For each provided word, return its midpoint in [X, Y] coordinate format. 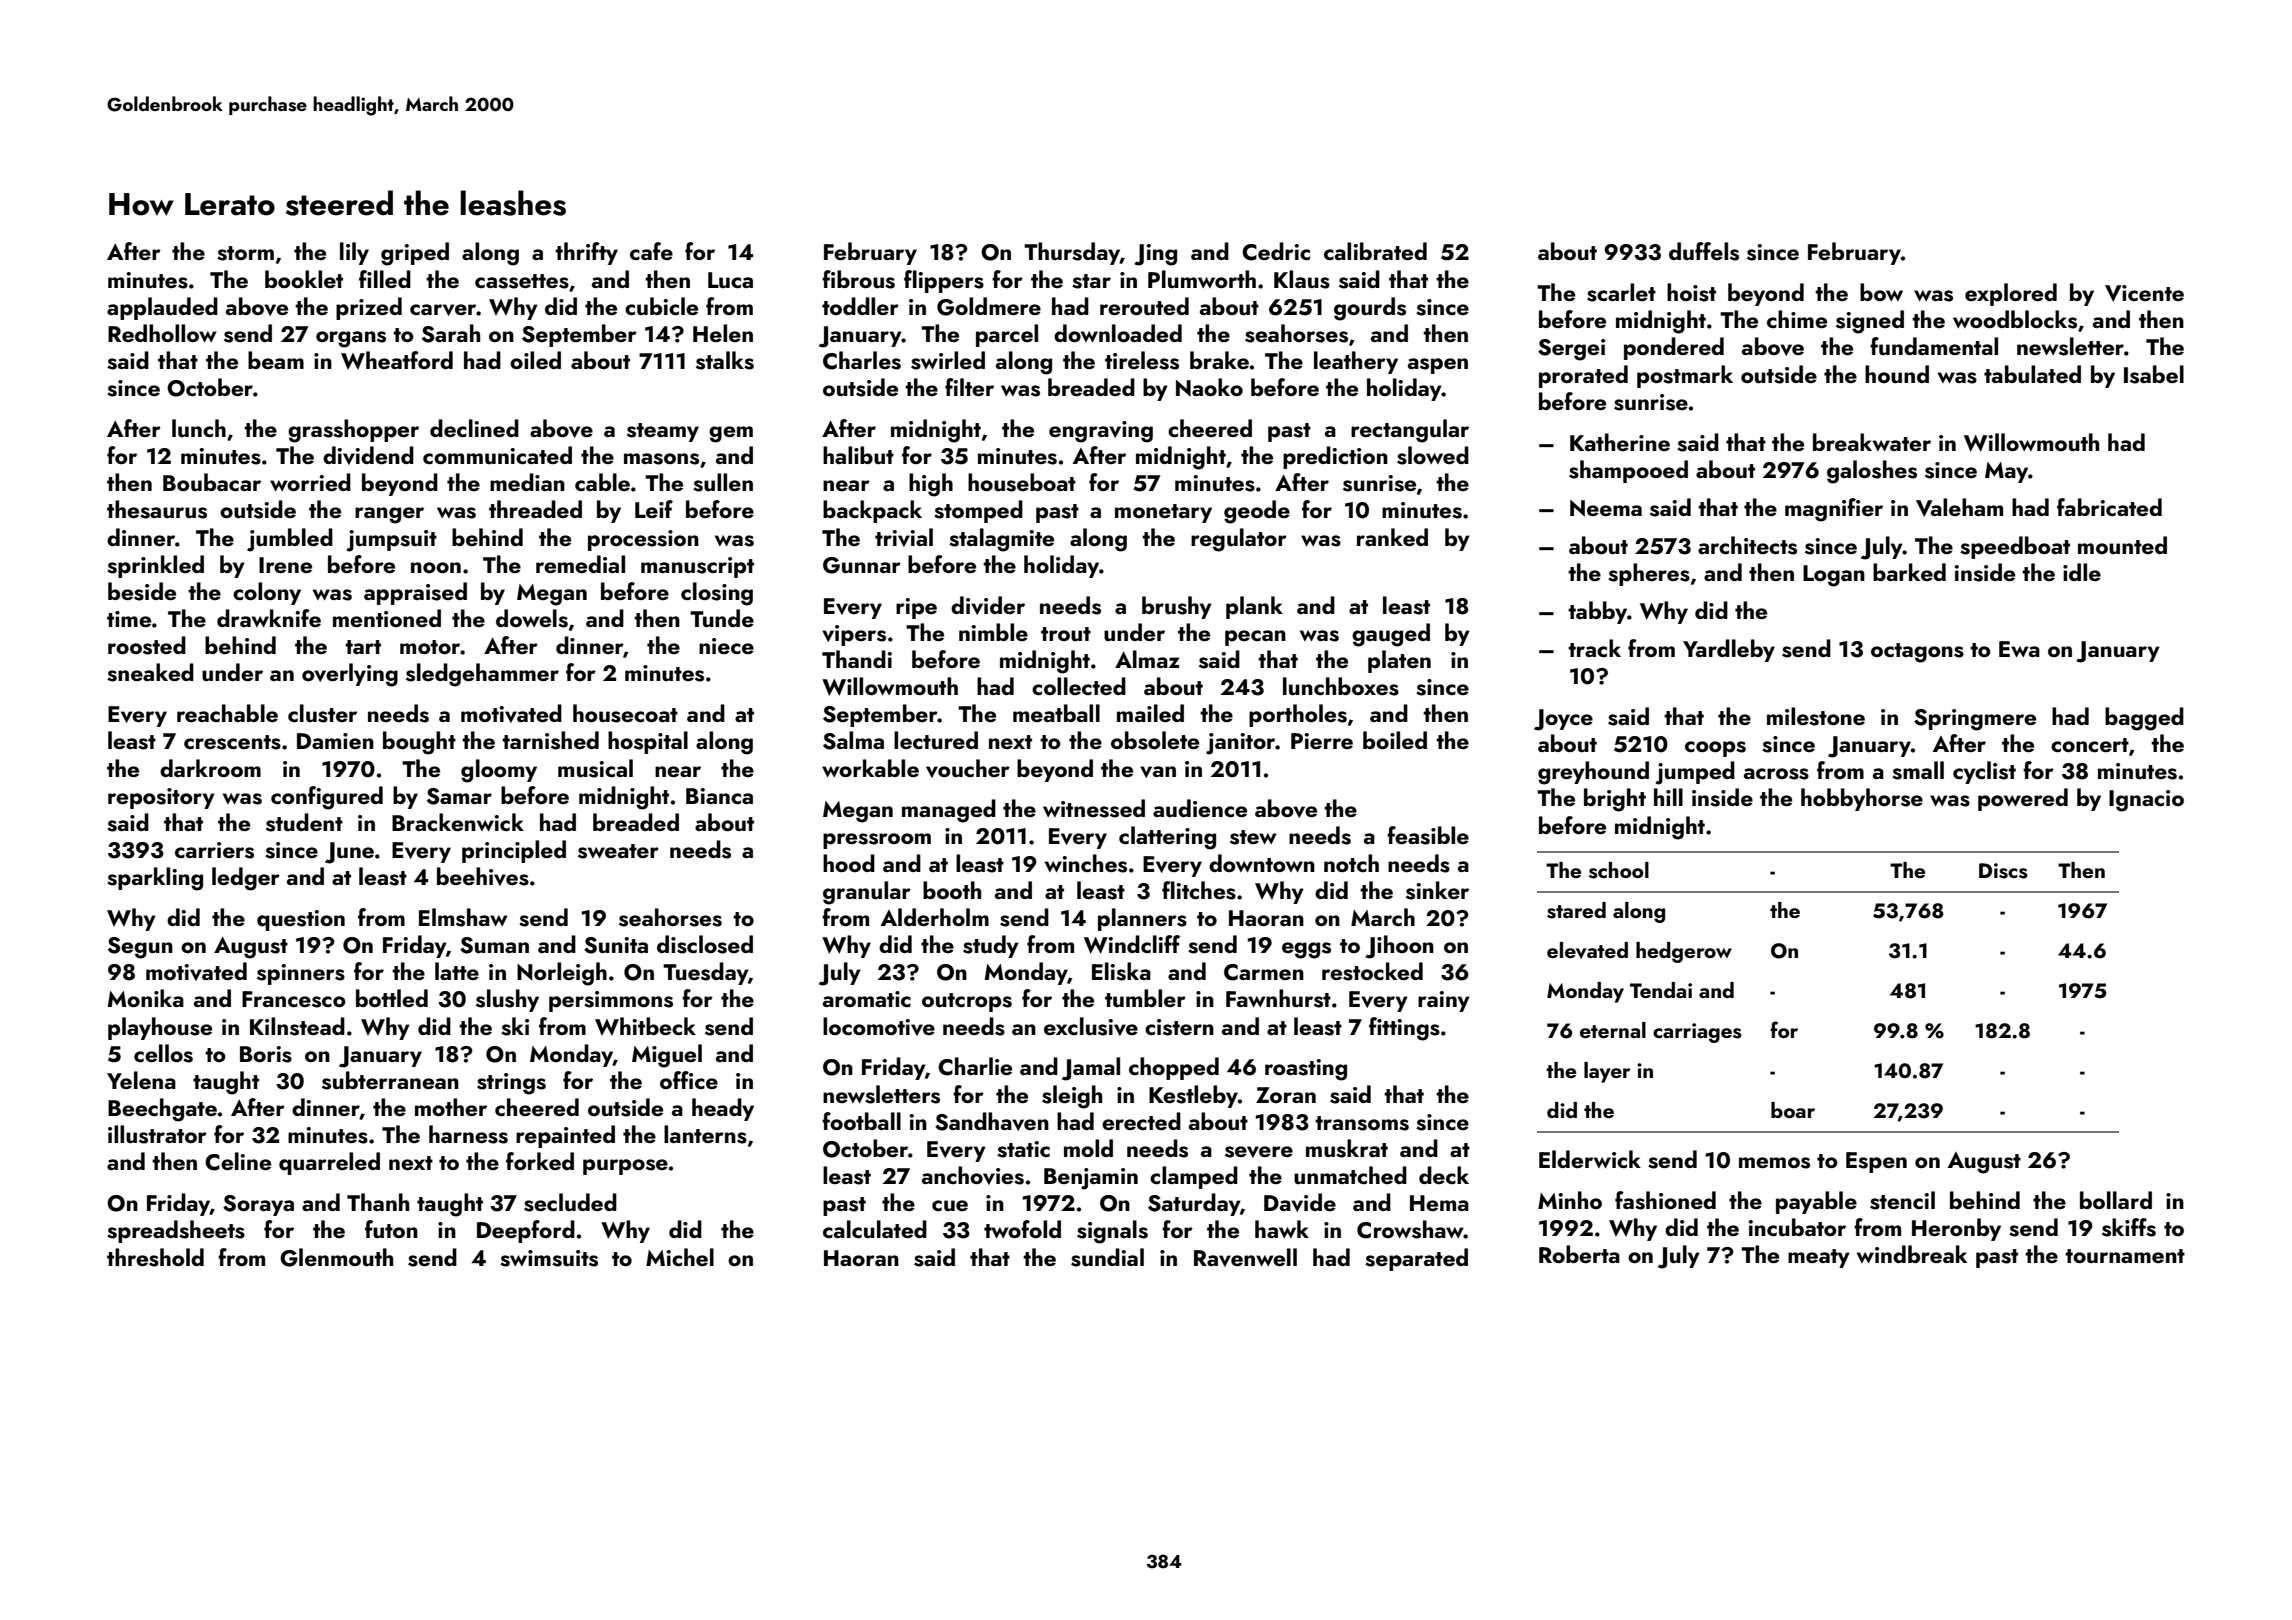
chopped [1174, 1068]
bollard [2116, 1200]
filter [969, 387]
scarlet [1621, 292]
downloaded [1118, 333]
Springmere [1975, 720]
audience [1200, 808]
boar [1793, 1110]
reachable [227, 713]
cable [602, 482]
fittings [1404, 1029]
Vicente [2144, 293]
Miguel [667, 1056]
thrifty [586, 253]
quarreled [329, 1163]
